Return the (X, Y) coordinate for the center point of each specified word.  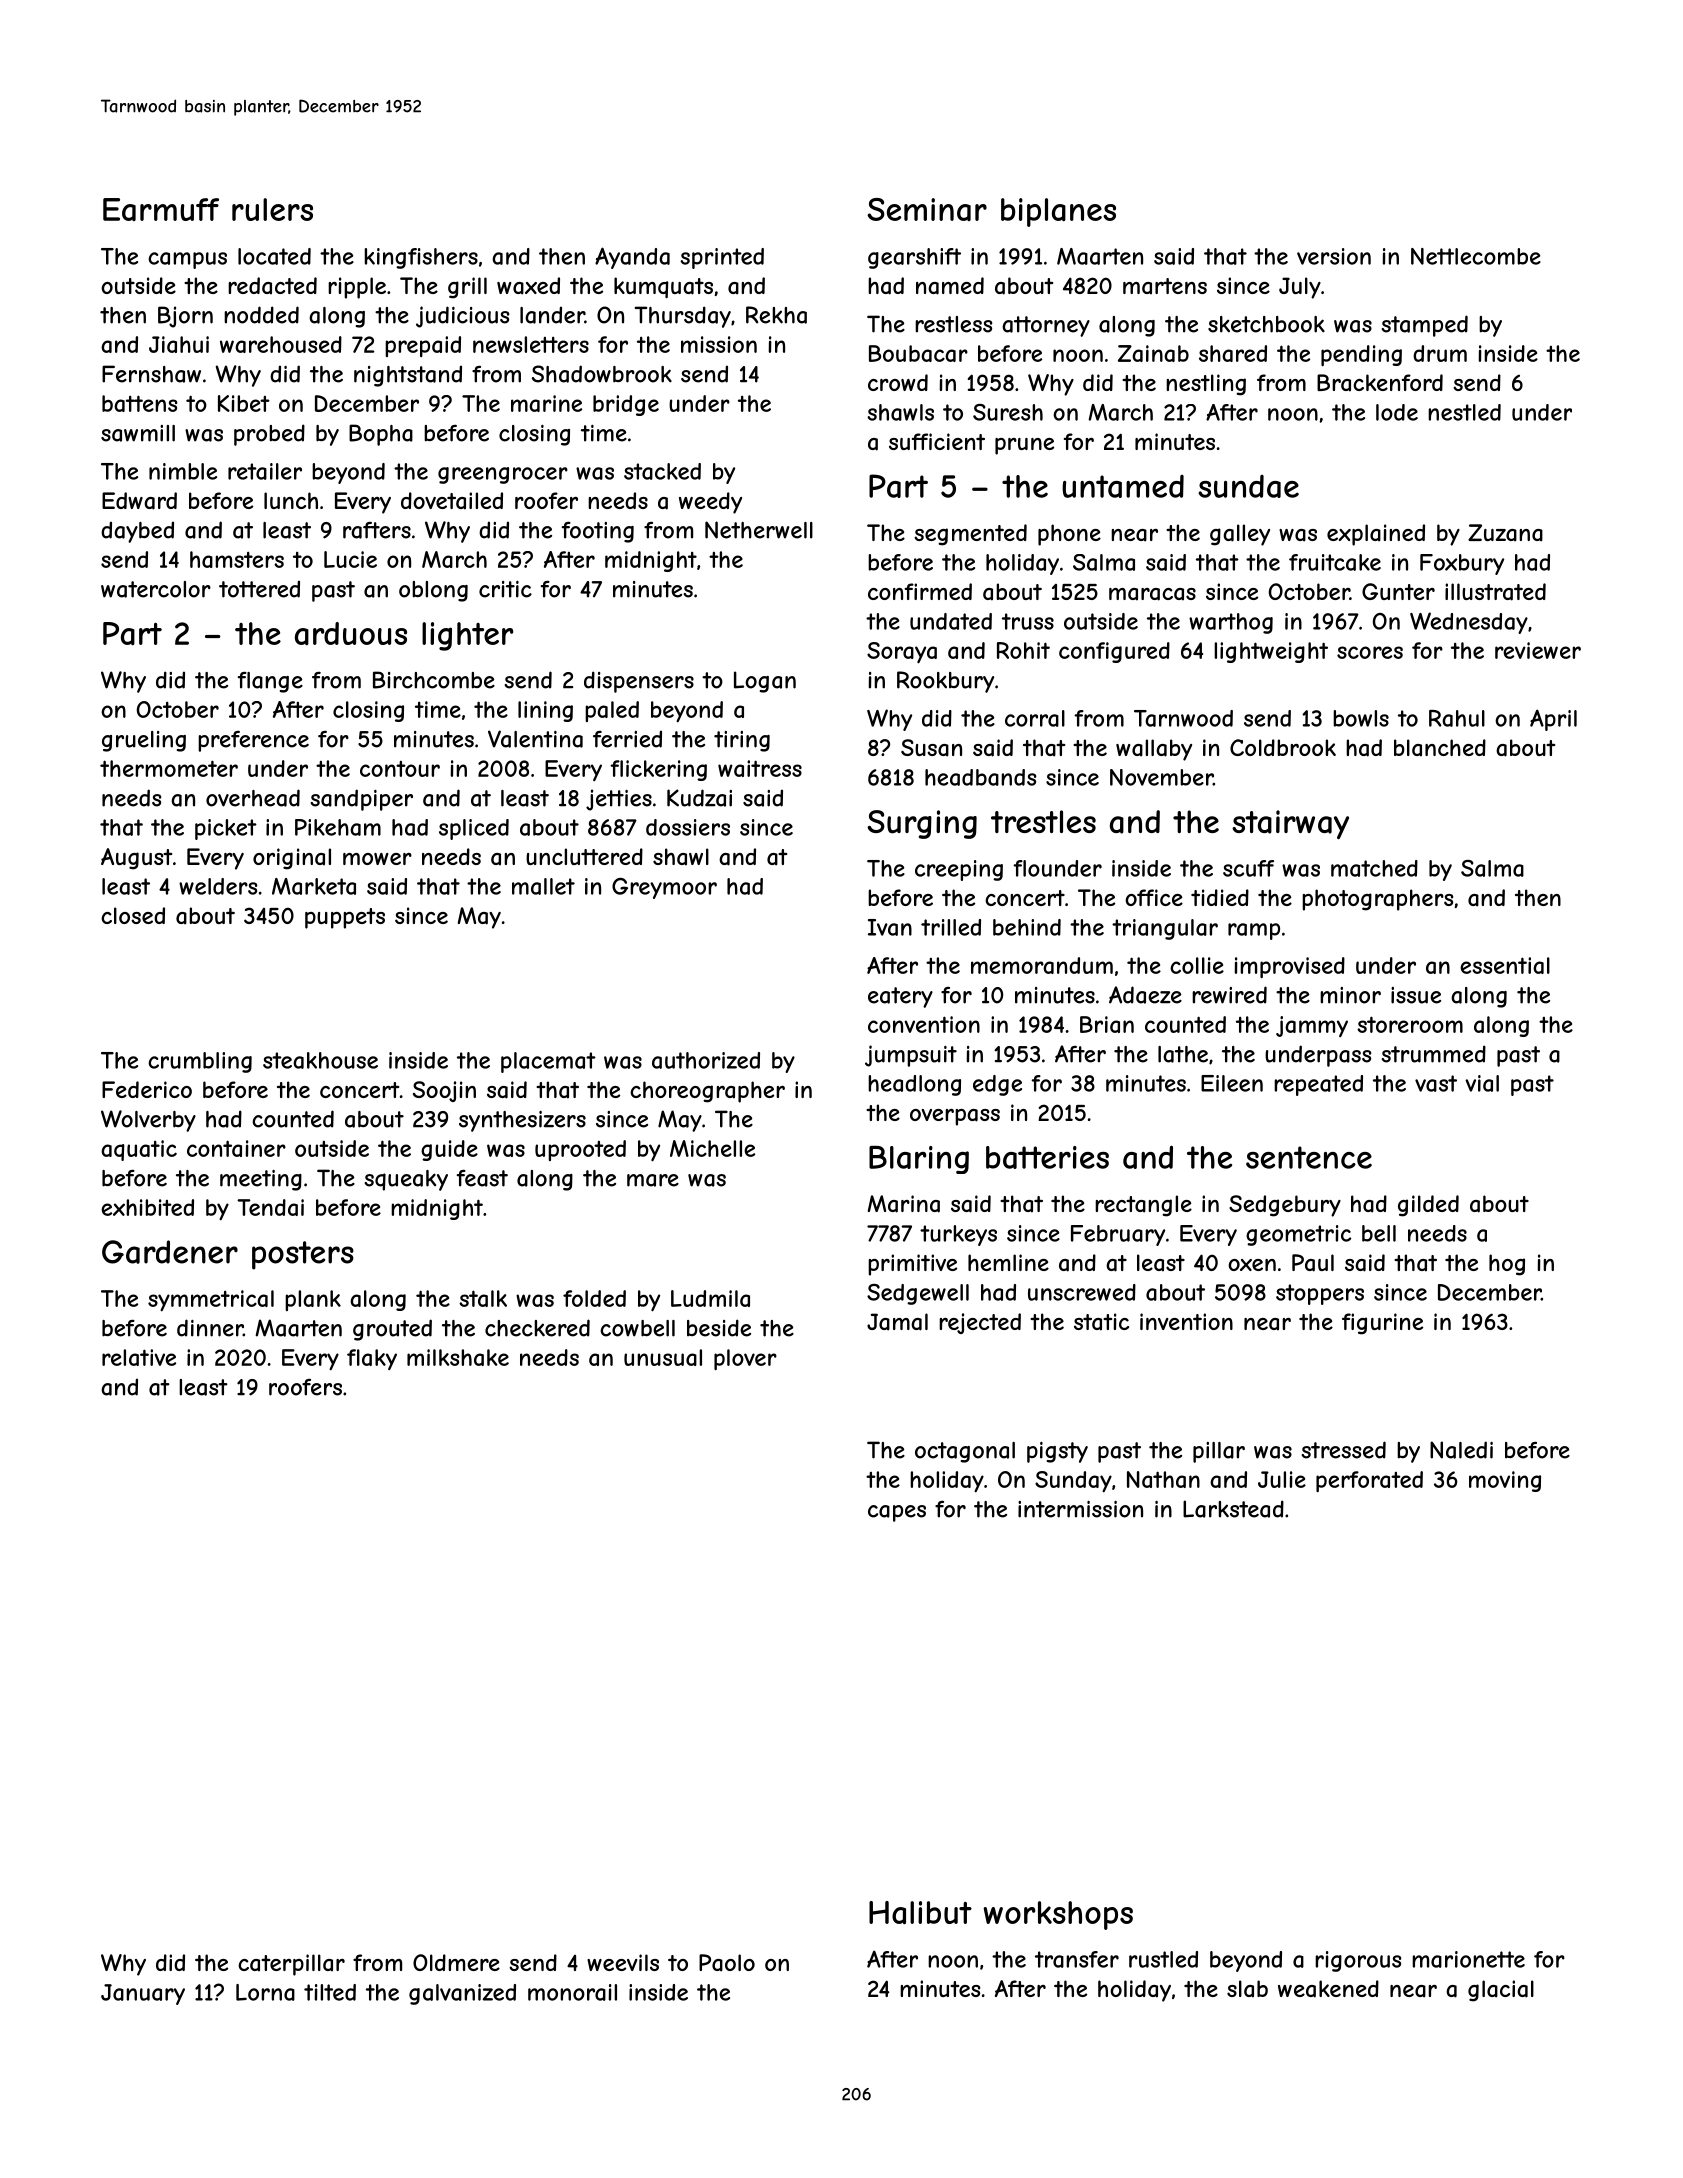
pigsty (1057, 1452)
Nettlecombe (1476, 256)
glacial (1501, 1991)
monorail (572, 1992)
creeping (959, 870)
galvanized (462, 1994)
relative (139, 1357)
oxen (1252, 1265)
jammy (1312, 1026)
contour (400, 769)
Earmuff (161, 209)
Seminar (927, 209)
